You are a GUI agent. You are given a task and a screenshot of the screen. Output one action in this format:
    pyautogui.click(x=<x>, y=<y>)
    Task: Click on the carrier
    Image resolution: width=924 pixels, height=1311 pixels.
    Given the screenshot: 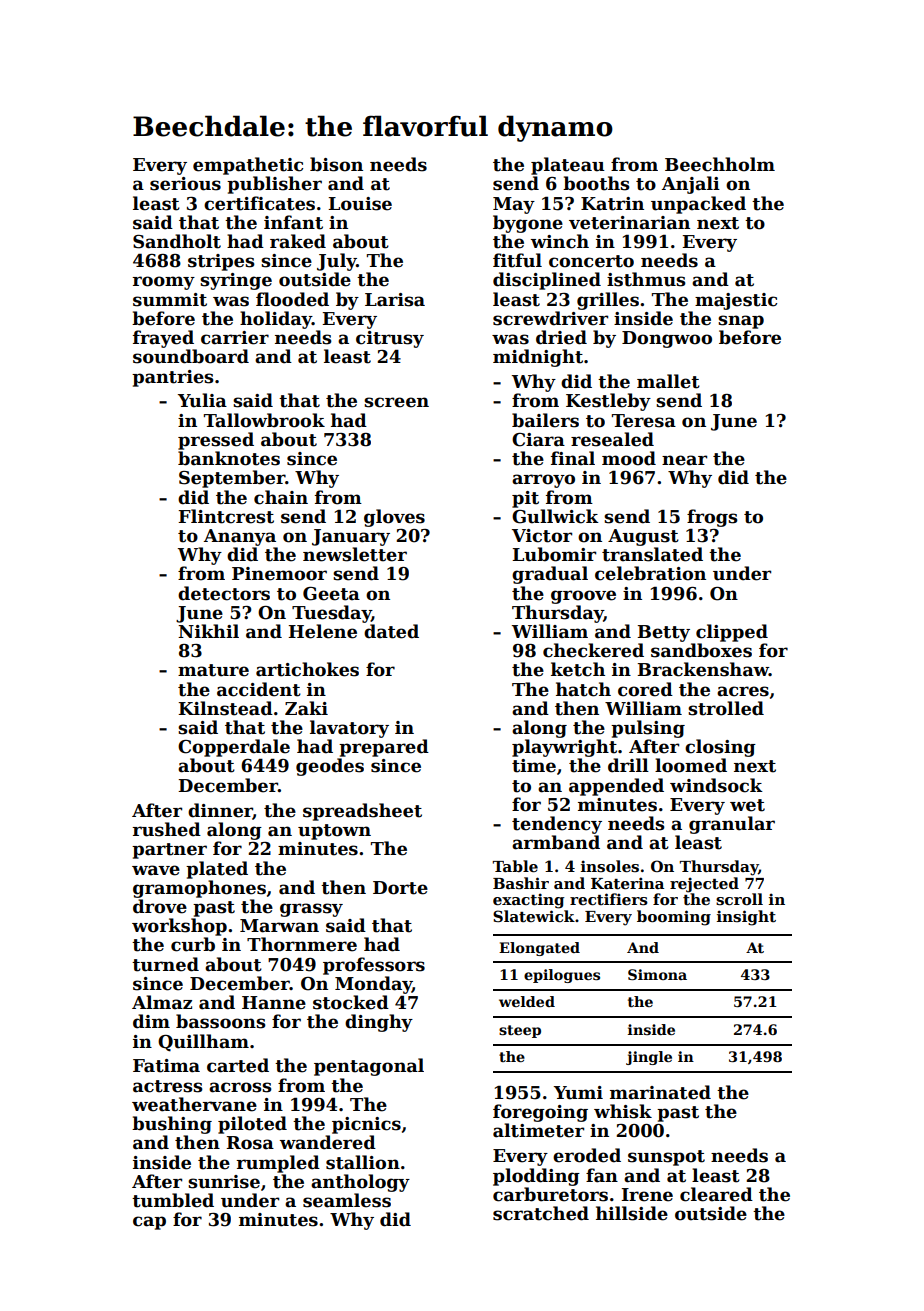 What is the action you would take?
    pyautogui.click(x=235, y=338)
